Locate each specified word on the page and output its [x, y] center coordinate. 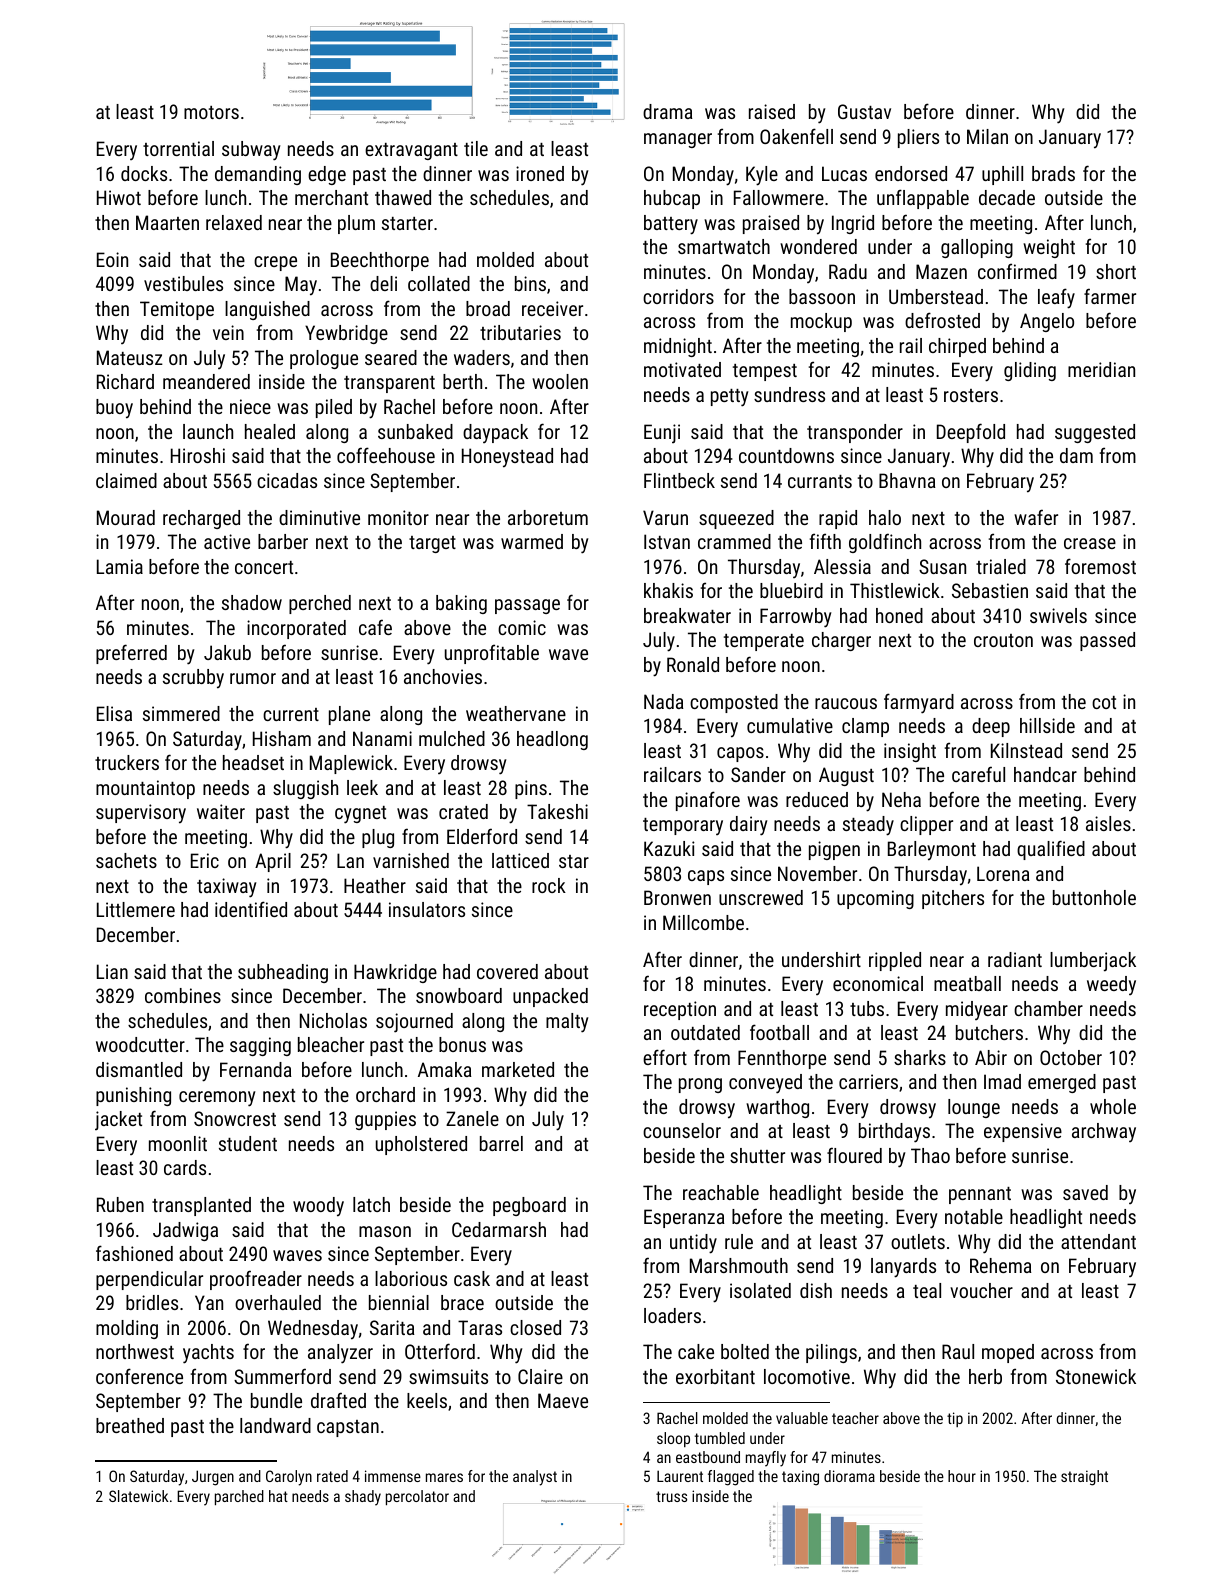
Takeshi [557, 811]
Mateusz [130, 357]
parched [239, 1497]
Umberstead [936, 296]
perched [320, 604]
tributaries [520, 332]
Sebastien [990, 590]
